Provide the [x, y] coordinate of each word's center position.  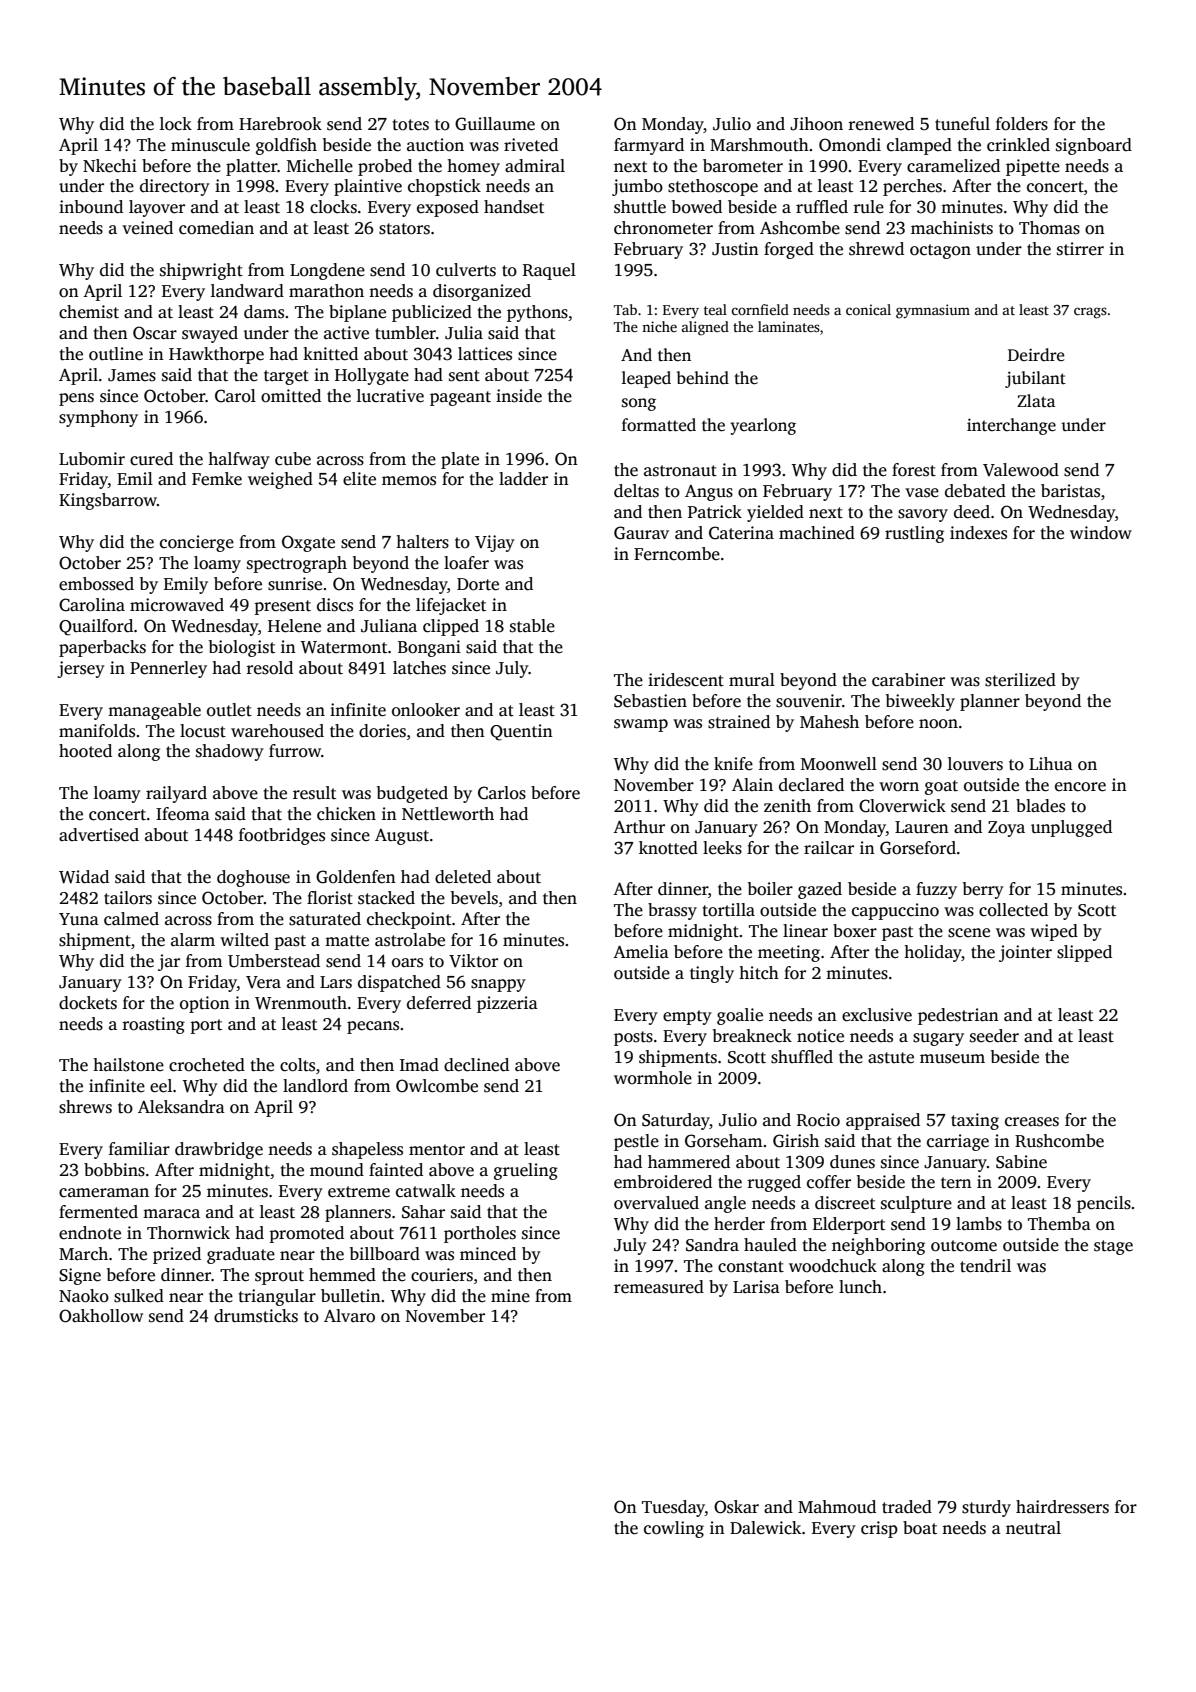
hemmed [342, 1275]
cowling [674, 1529]
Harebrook [280, 124]
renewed [881, 124]
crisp [879, 1529]
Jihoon [816, 124]
